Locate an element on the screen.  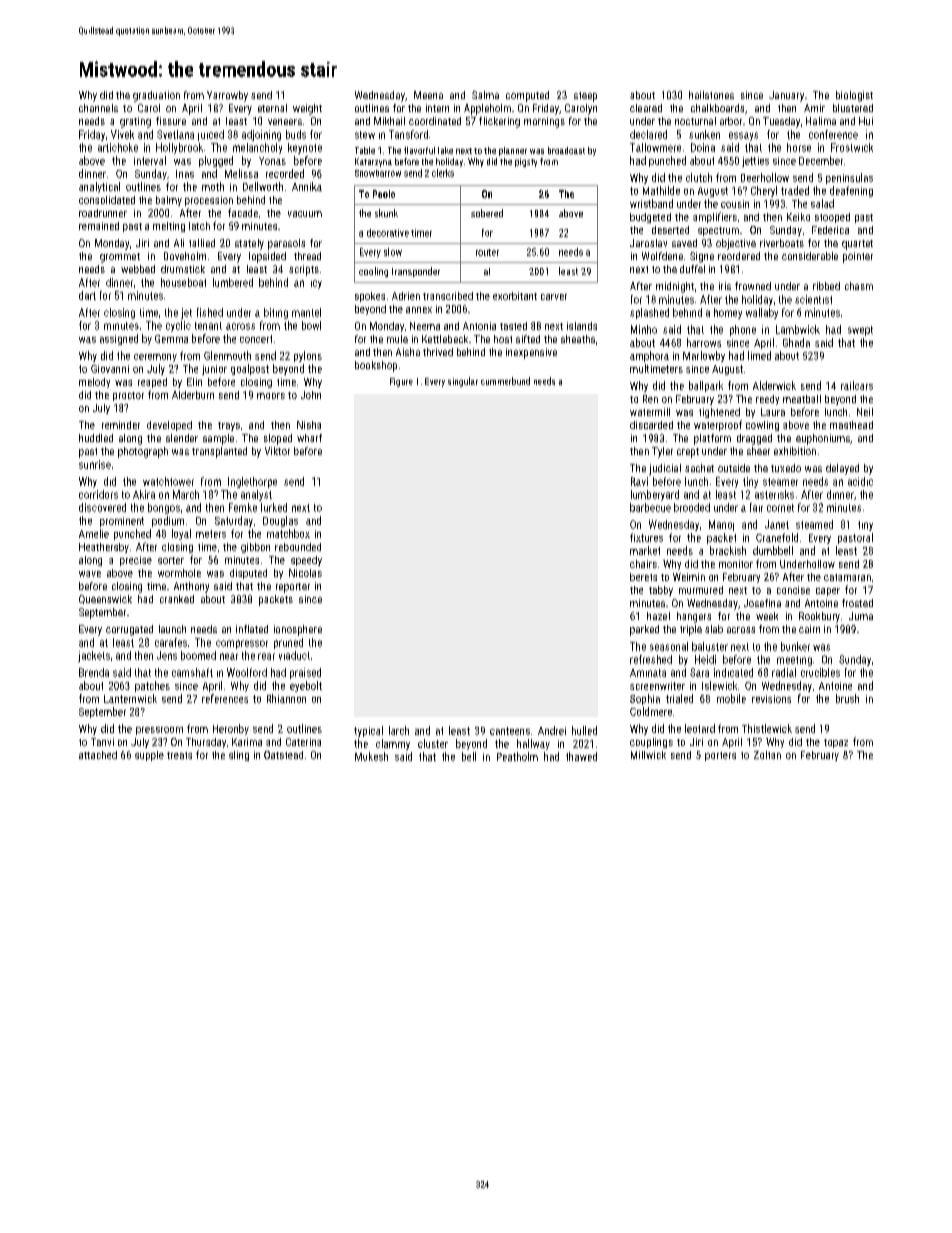
Andrei is located at coordinates (552, 730).
